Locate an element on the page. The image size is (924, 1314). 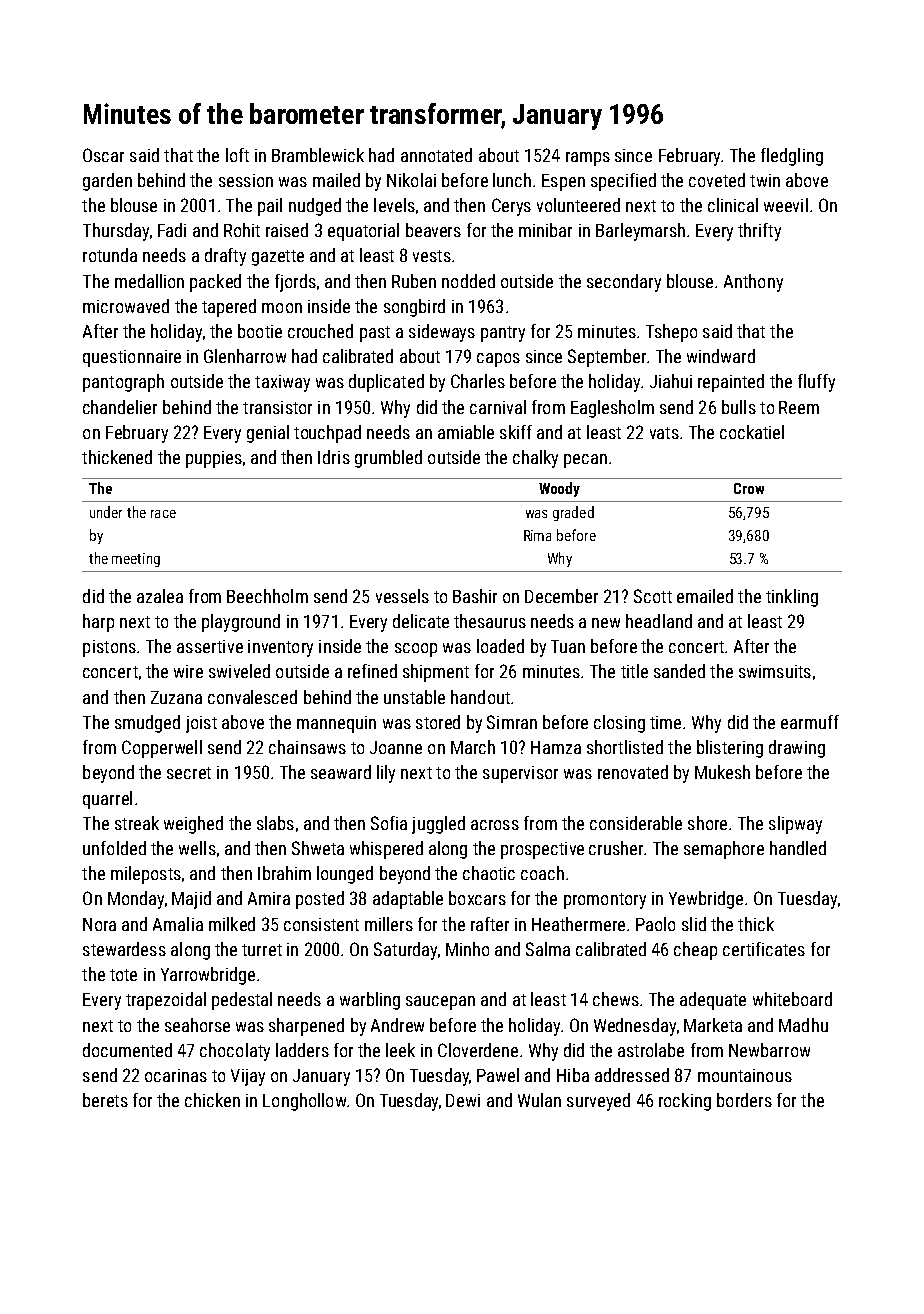
tinkling is located at coordinates (792, 598).
